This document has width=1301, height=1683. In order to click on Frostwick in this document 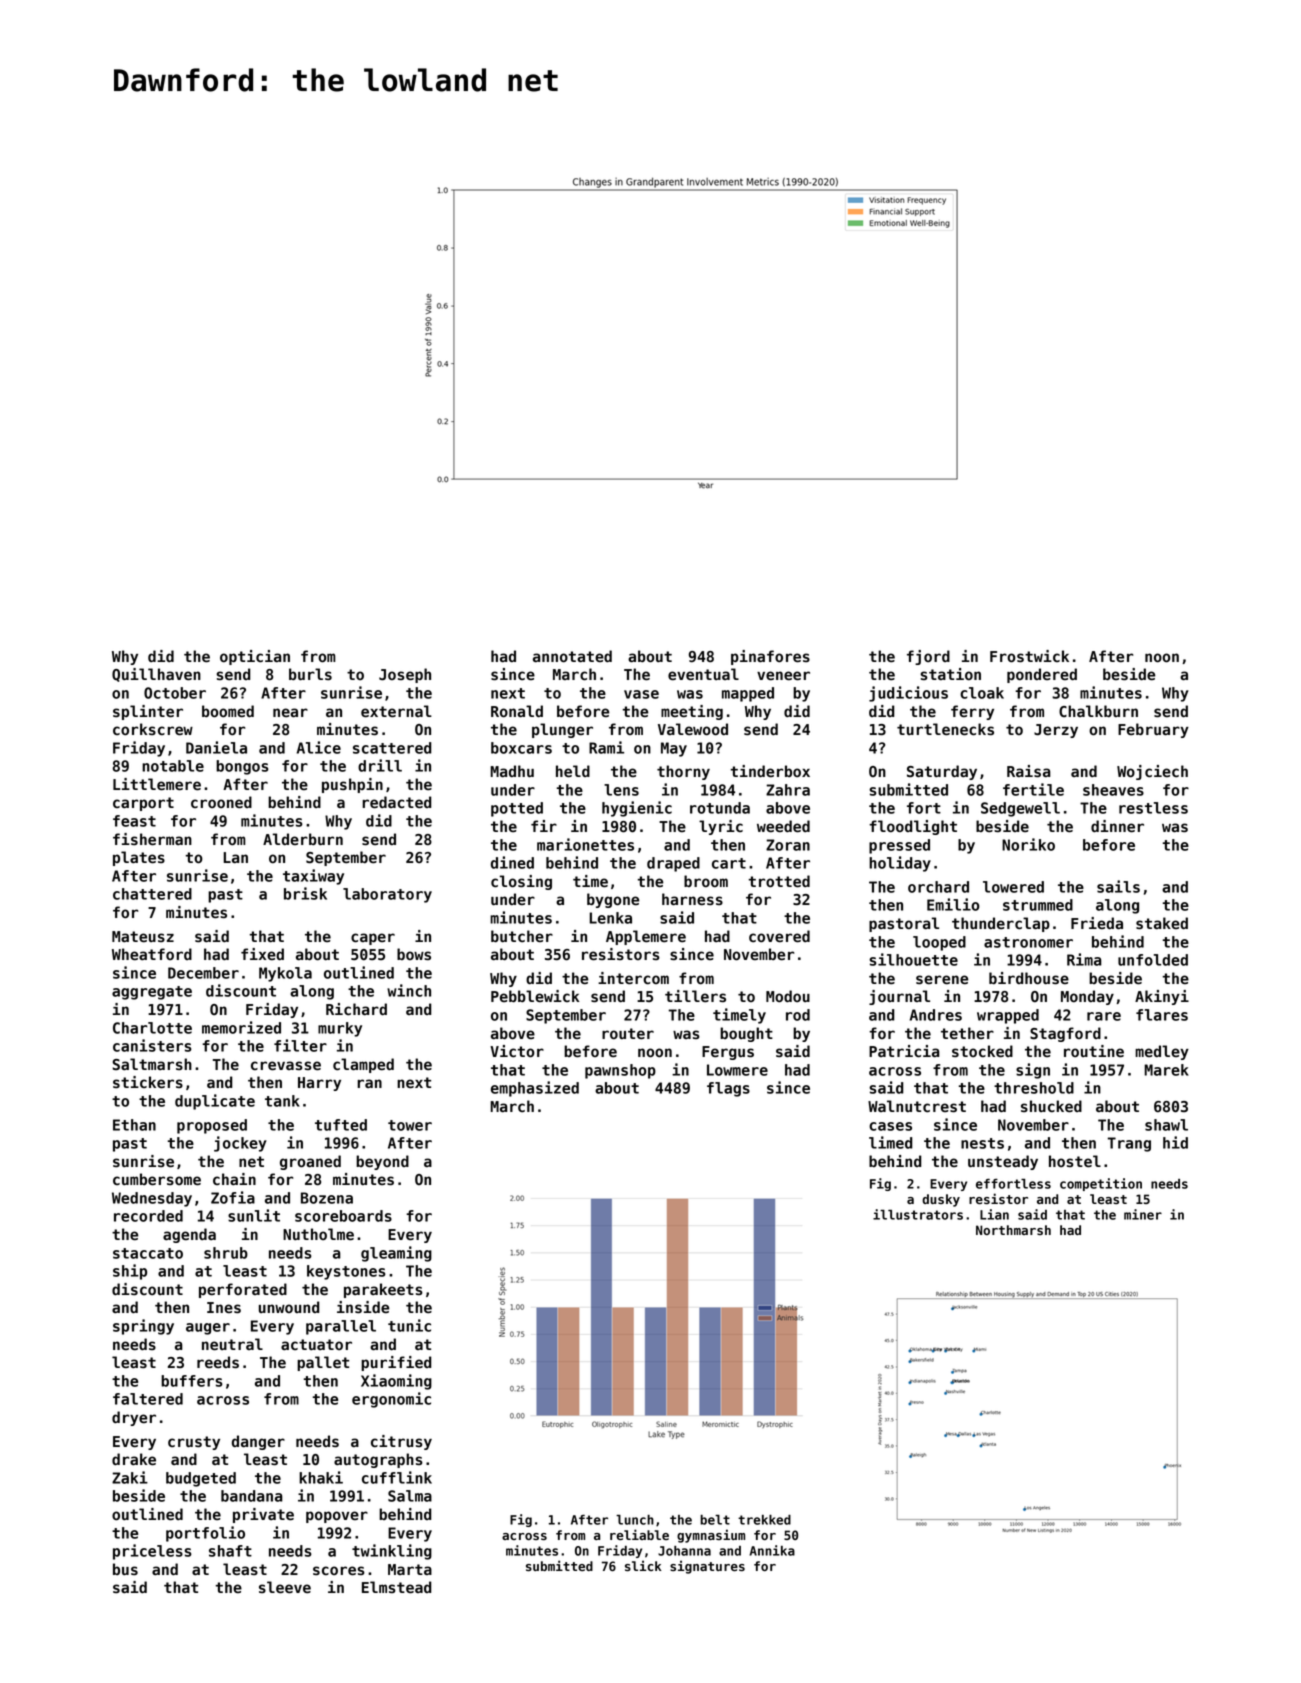, I will do `click(1029, 656)`.
